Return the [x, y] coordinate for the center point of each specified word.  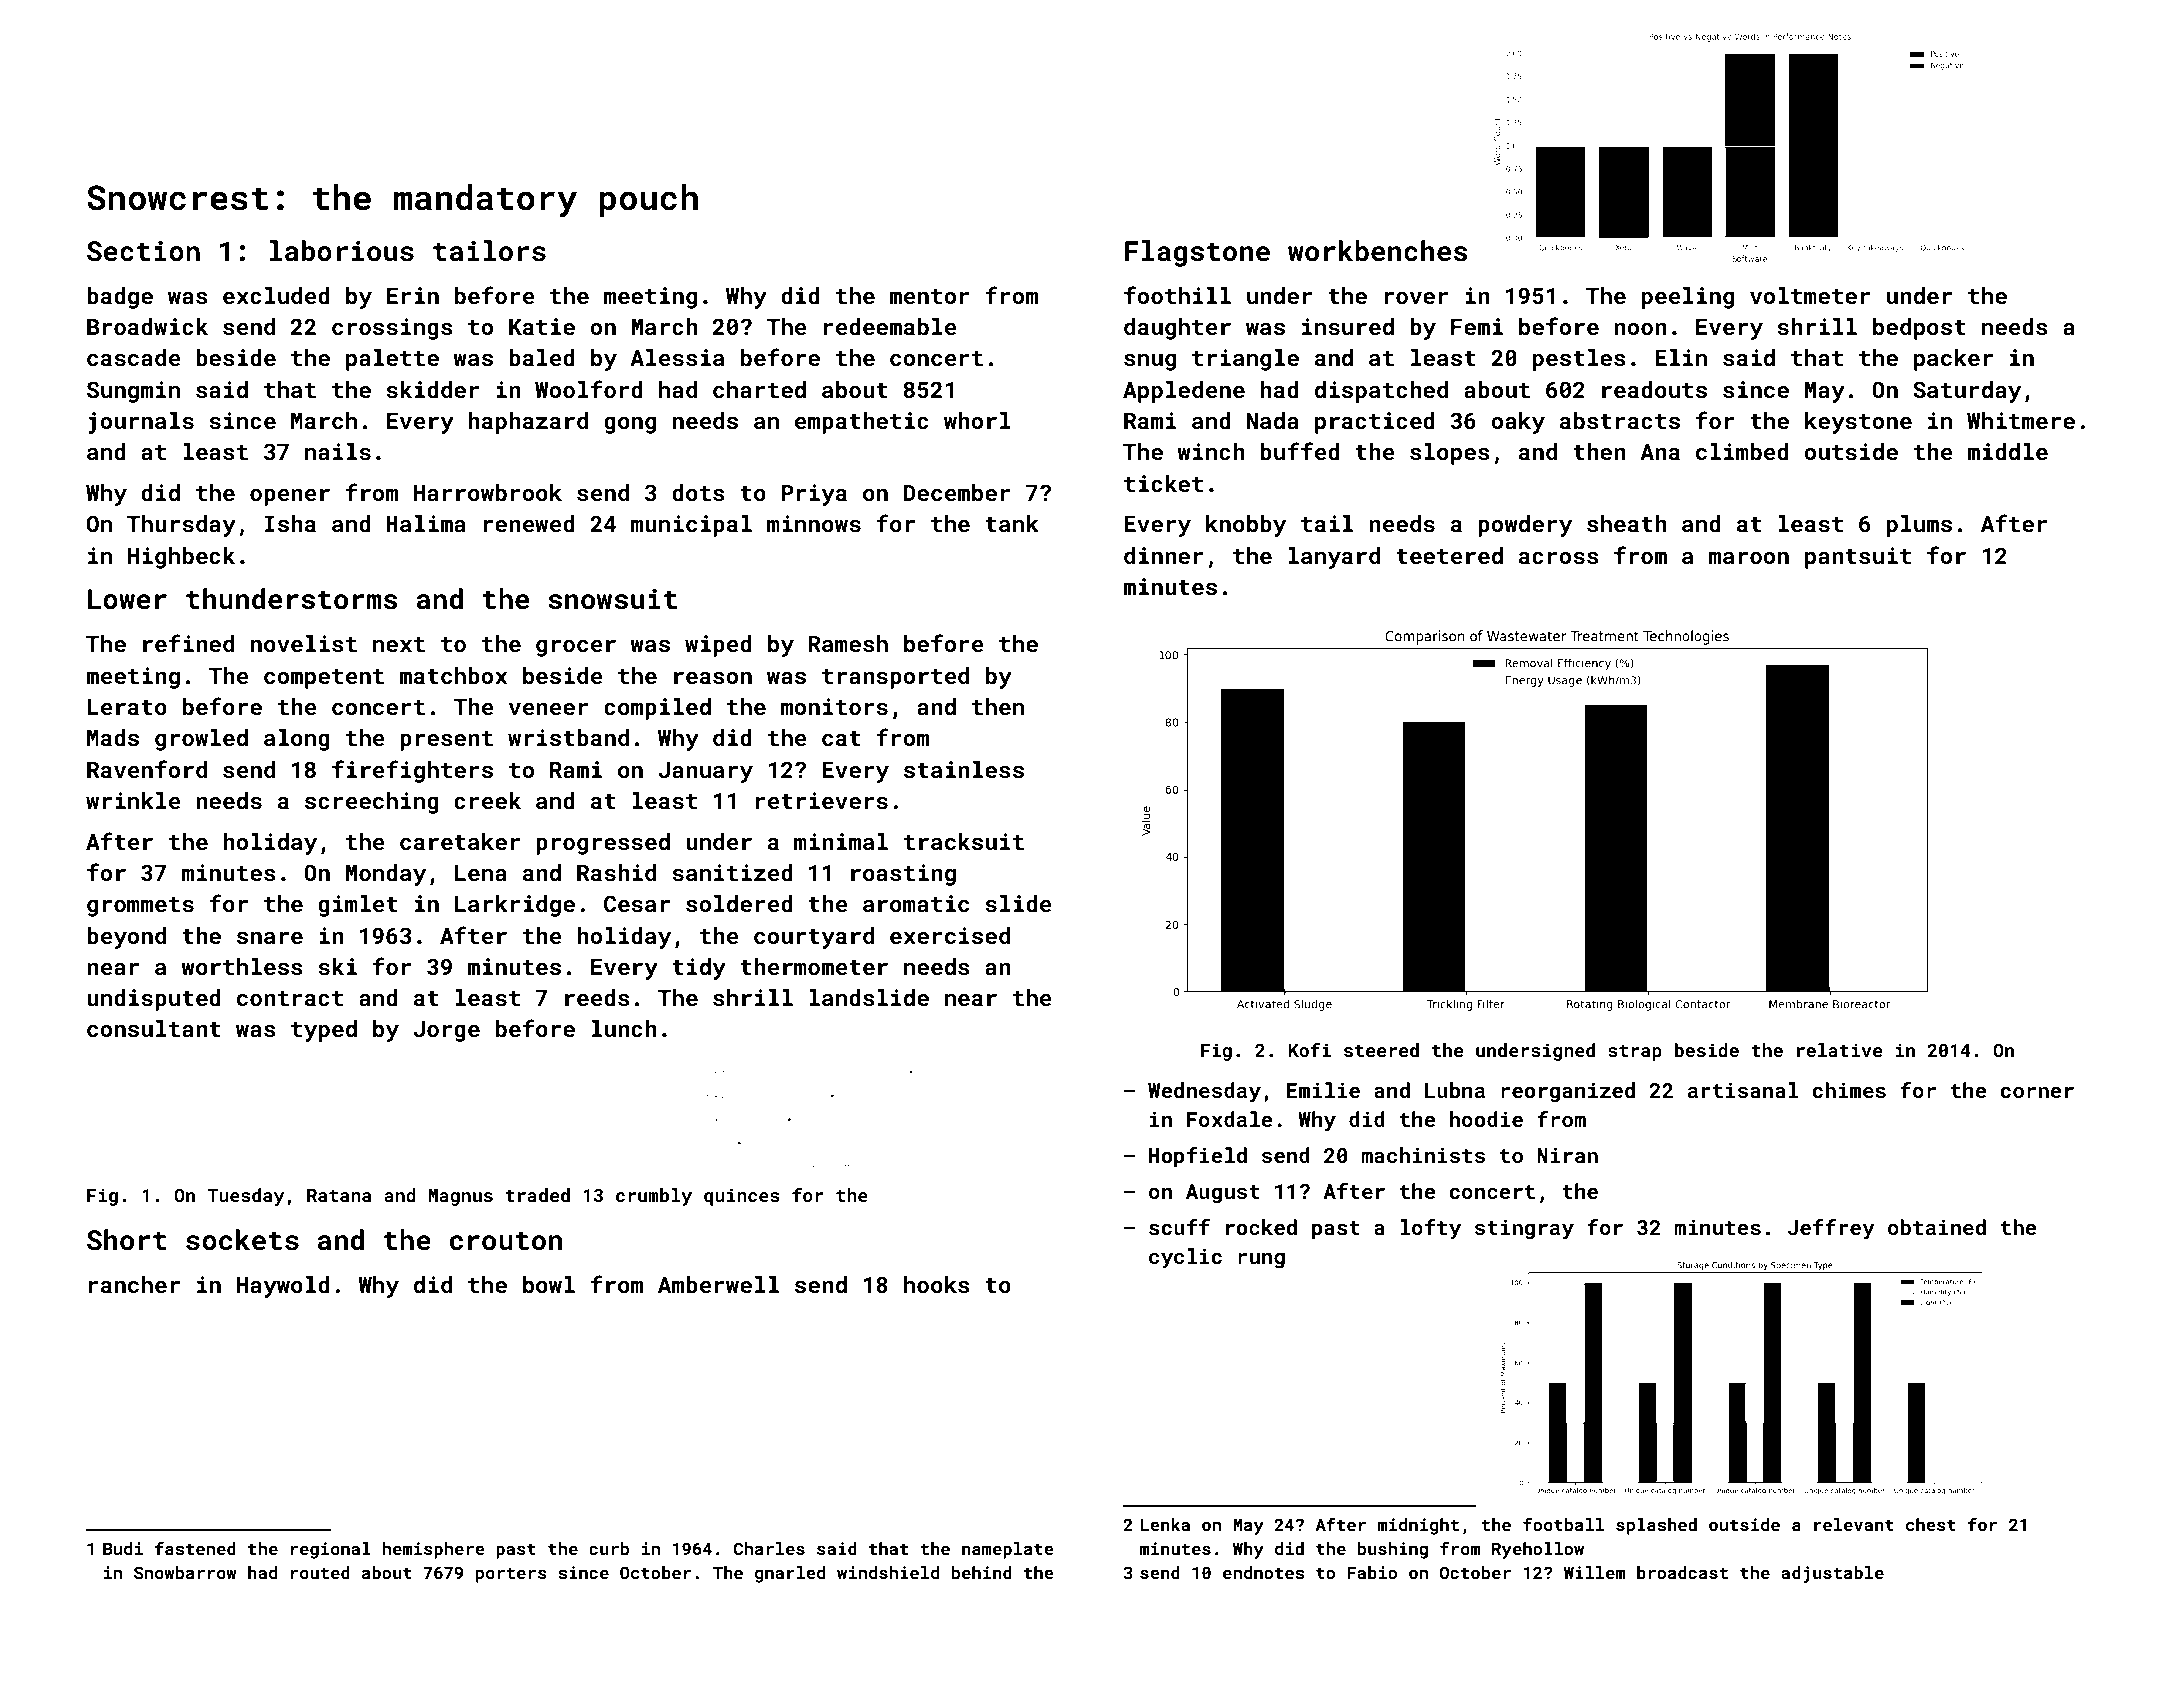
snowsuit [612, 599]
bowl [549, 1284]
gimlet [358, 906]
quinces [742, 1197]
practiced [1375, 423]
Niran [1567, 1155]
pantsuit [1858, 558]
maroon [1749, 558]
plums [1919, 526]
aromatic [916, 903]
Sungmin [133, 392]
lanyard [1334, 558]
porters [511, 1575]
